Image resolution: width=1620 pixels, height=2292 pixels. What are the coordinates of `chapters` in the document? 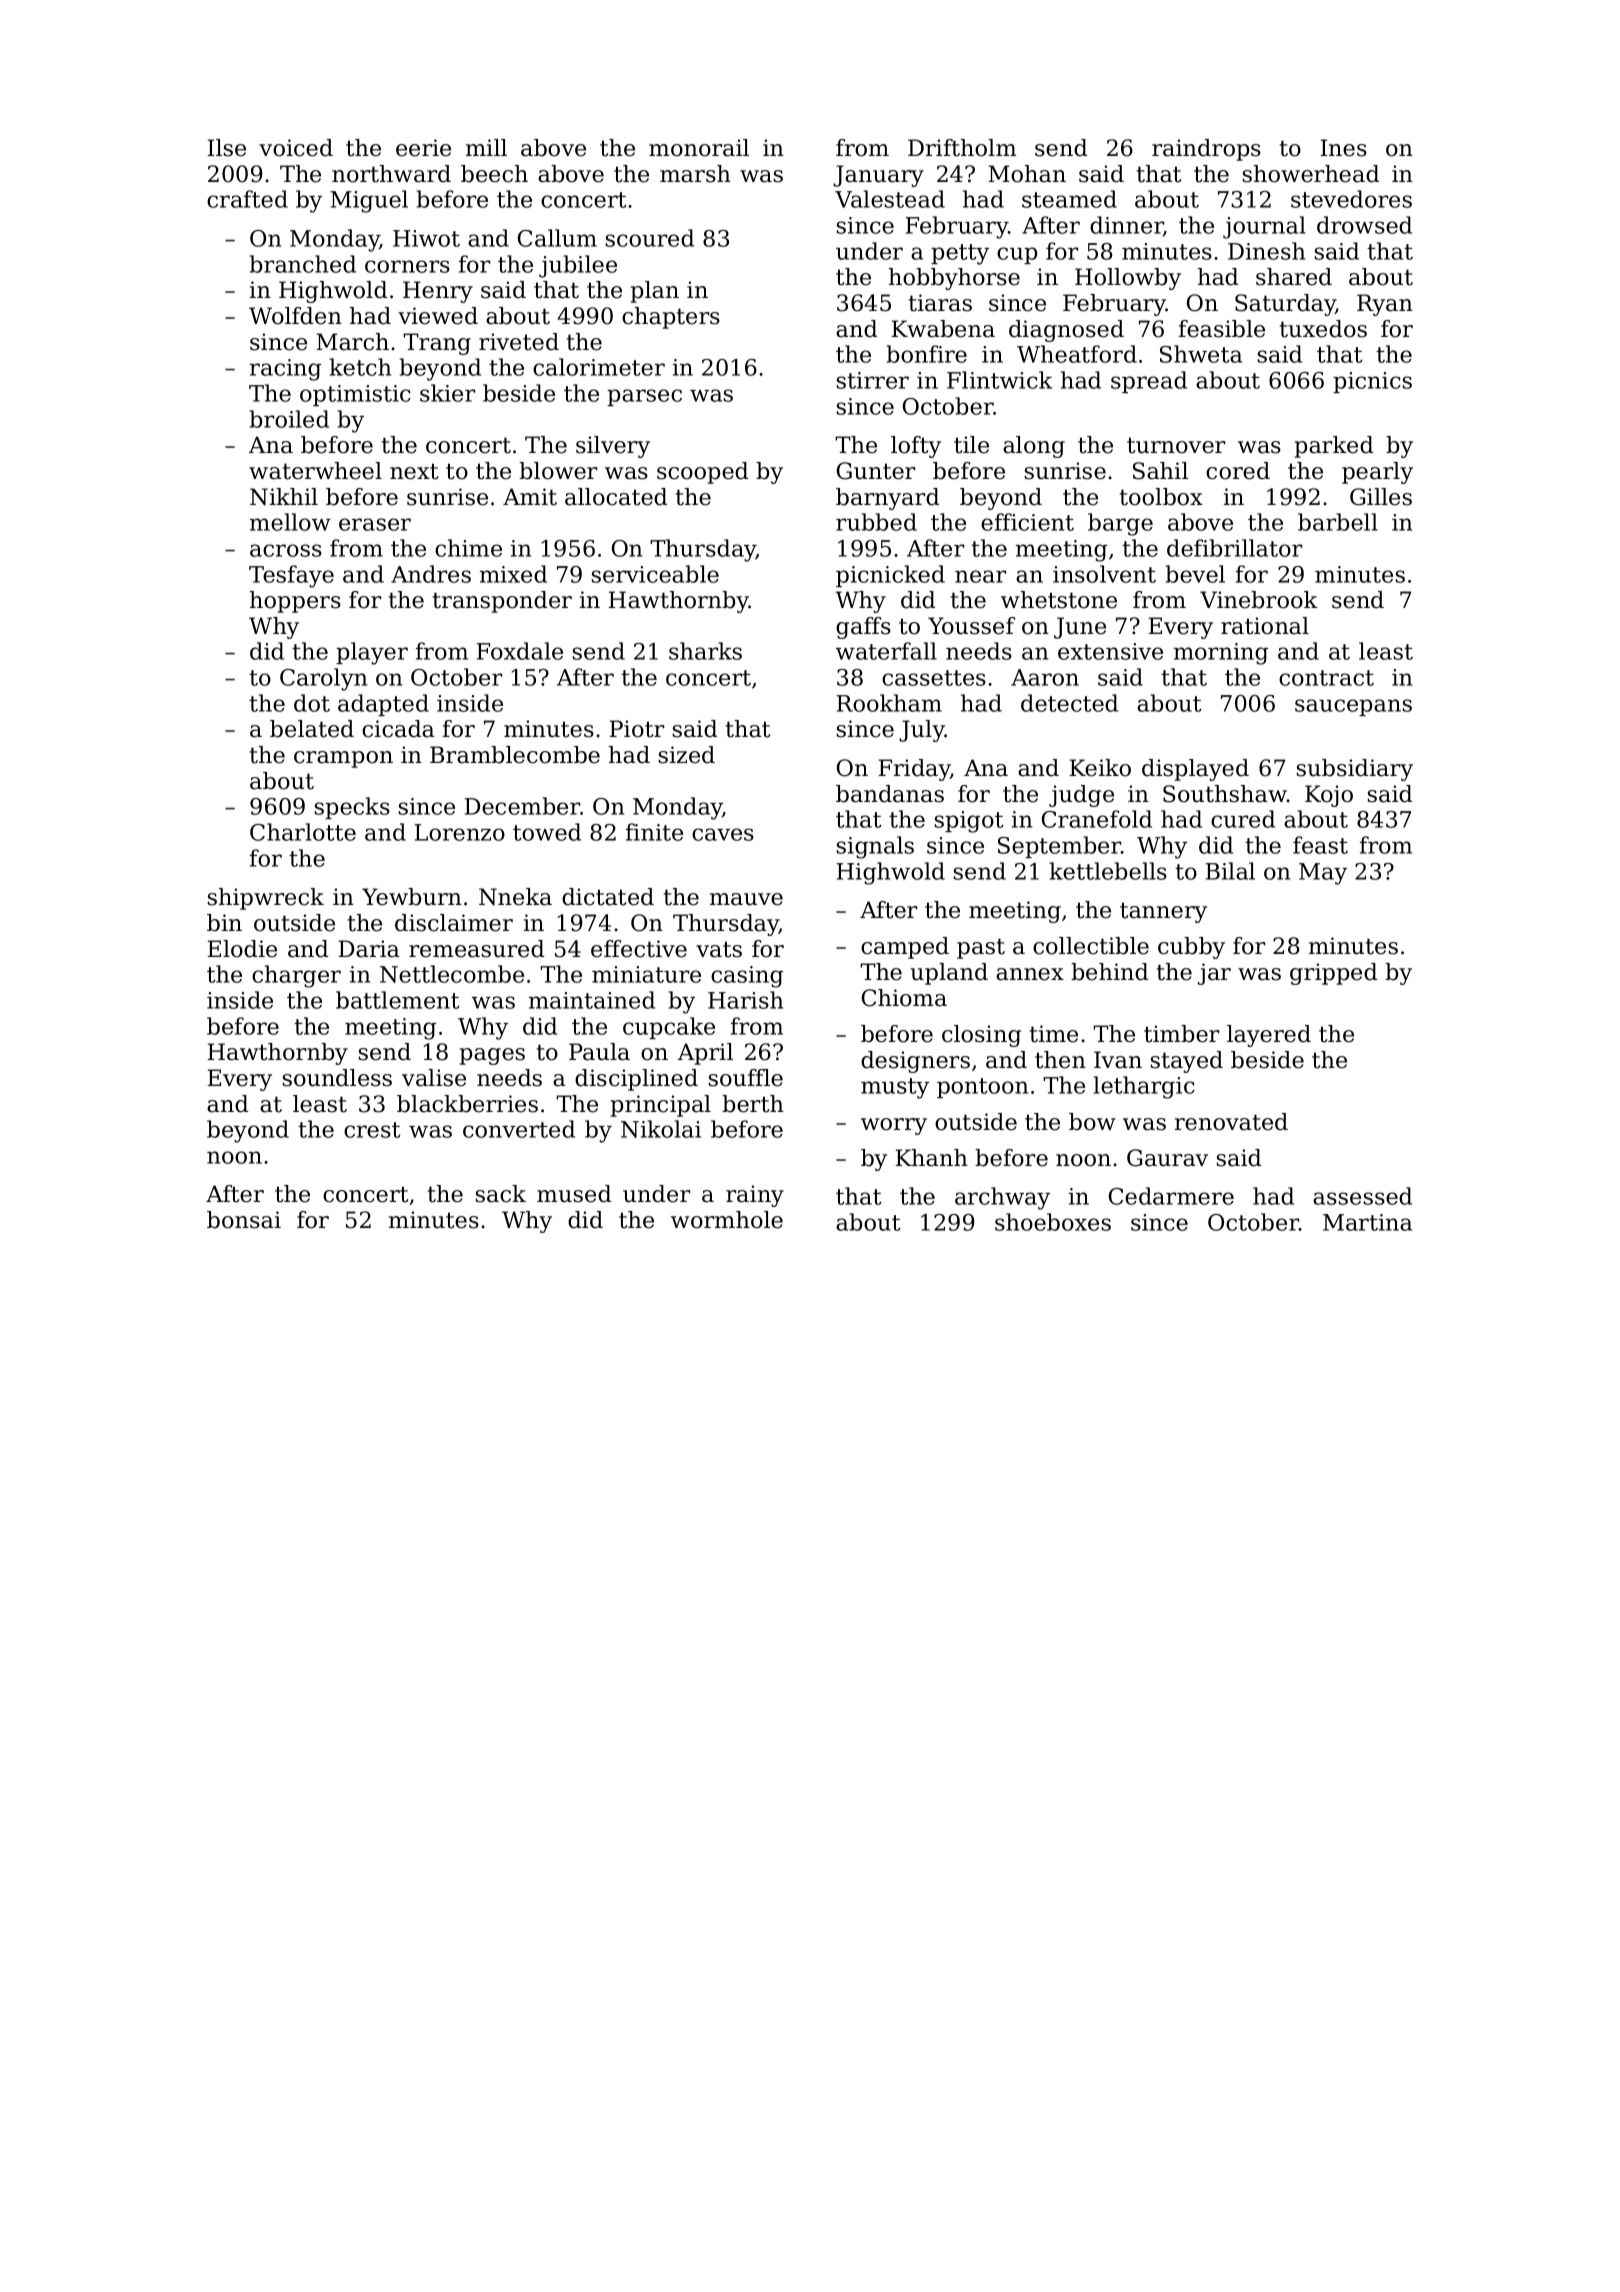 It's located at (671, 318).
